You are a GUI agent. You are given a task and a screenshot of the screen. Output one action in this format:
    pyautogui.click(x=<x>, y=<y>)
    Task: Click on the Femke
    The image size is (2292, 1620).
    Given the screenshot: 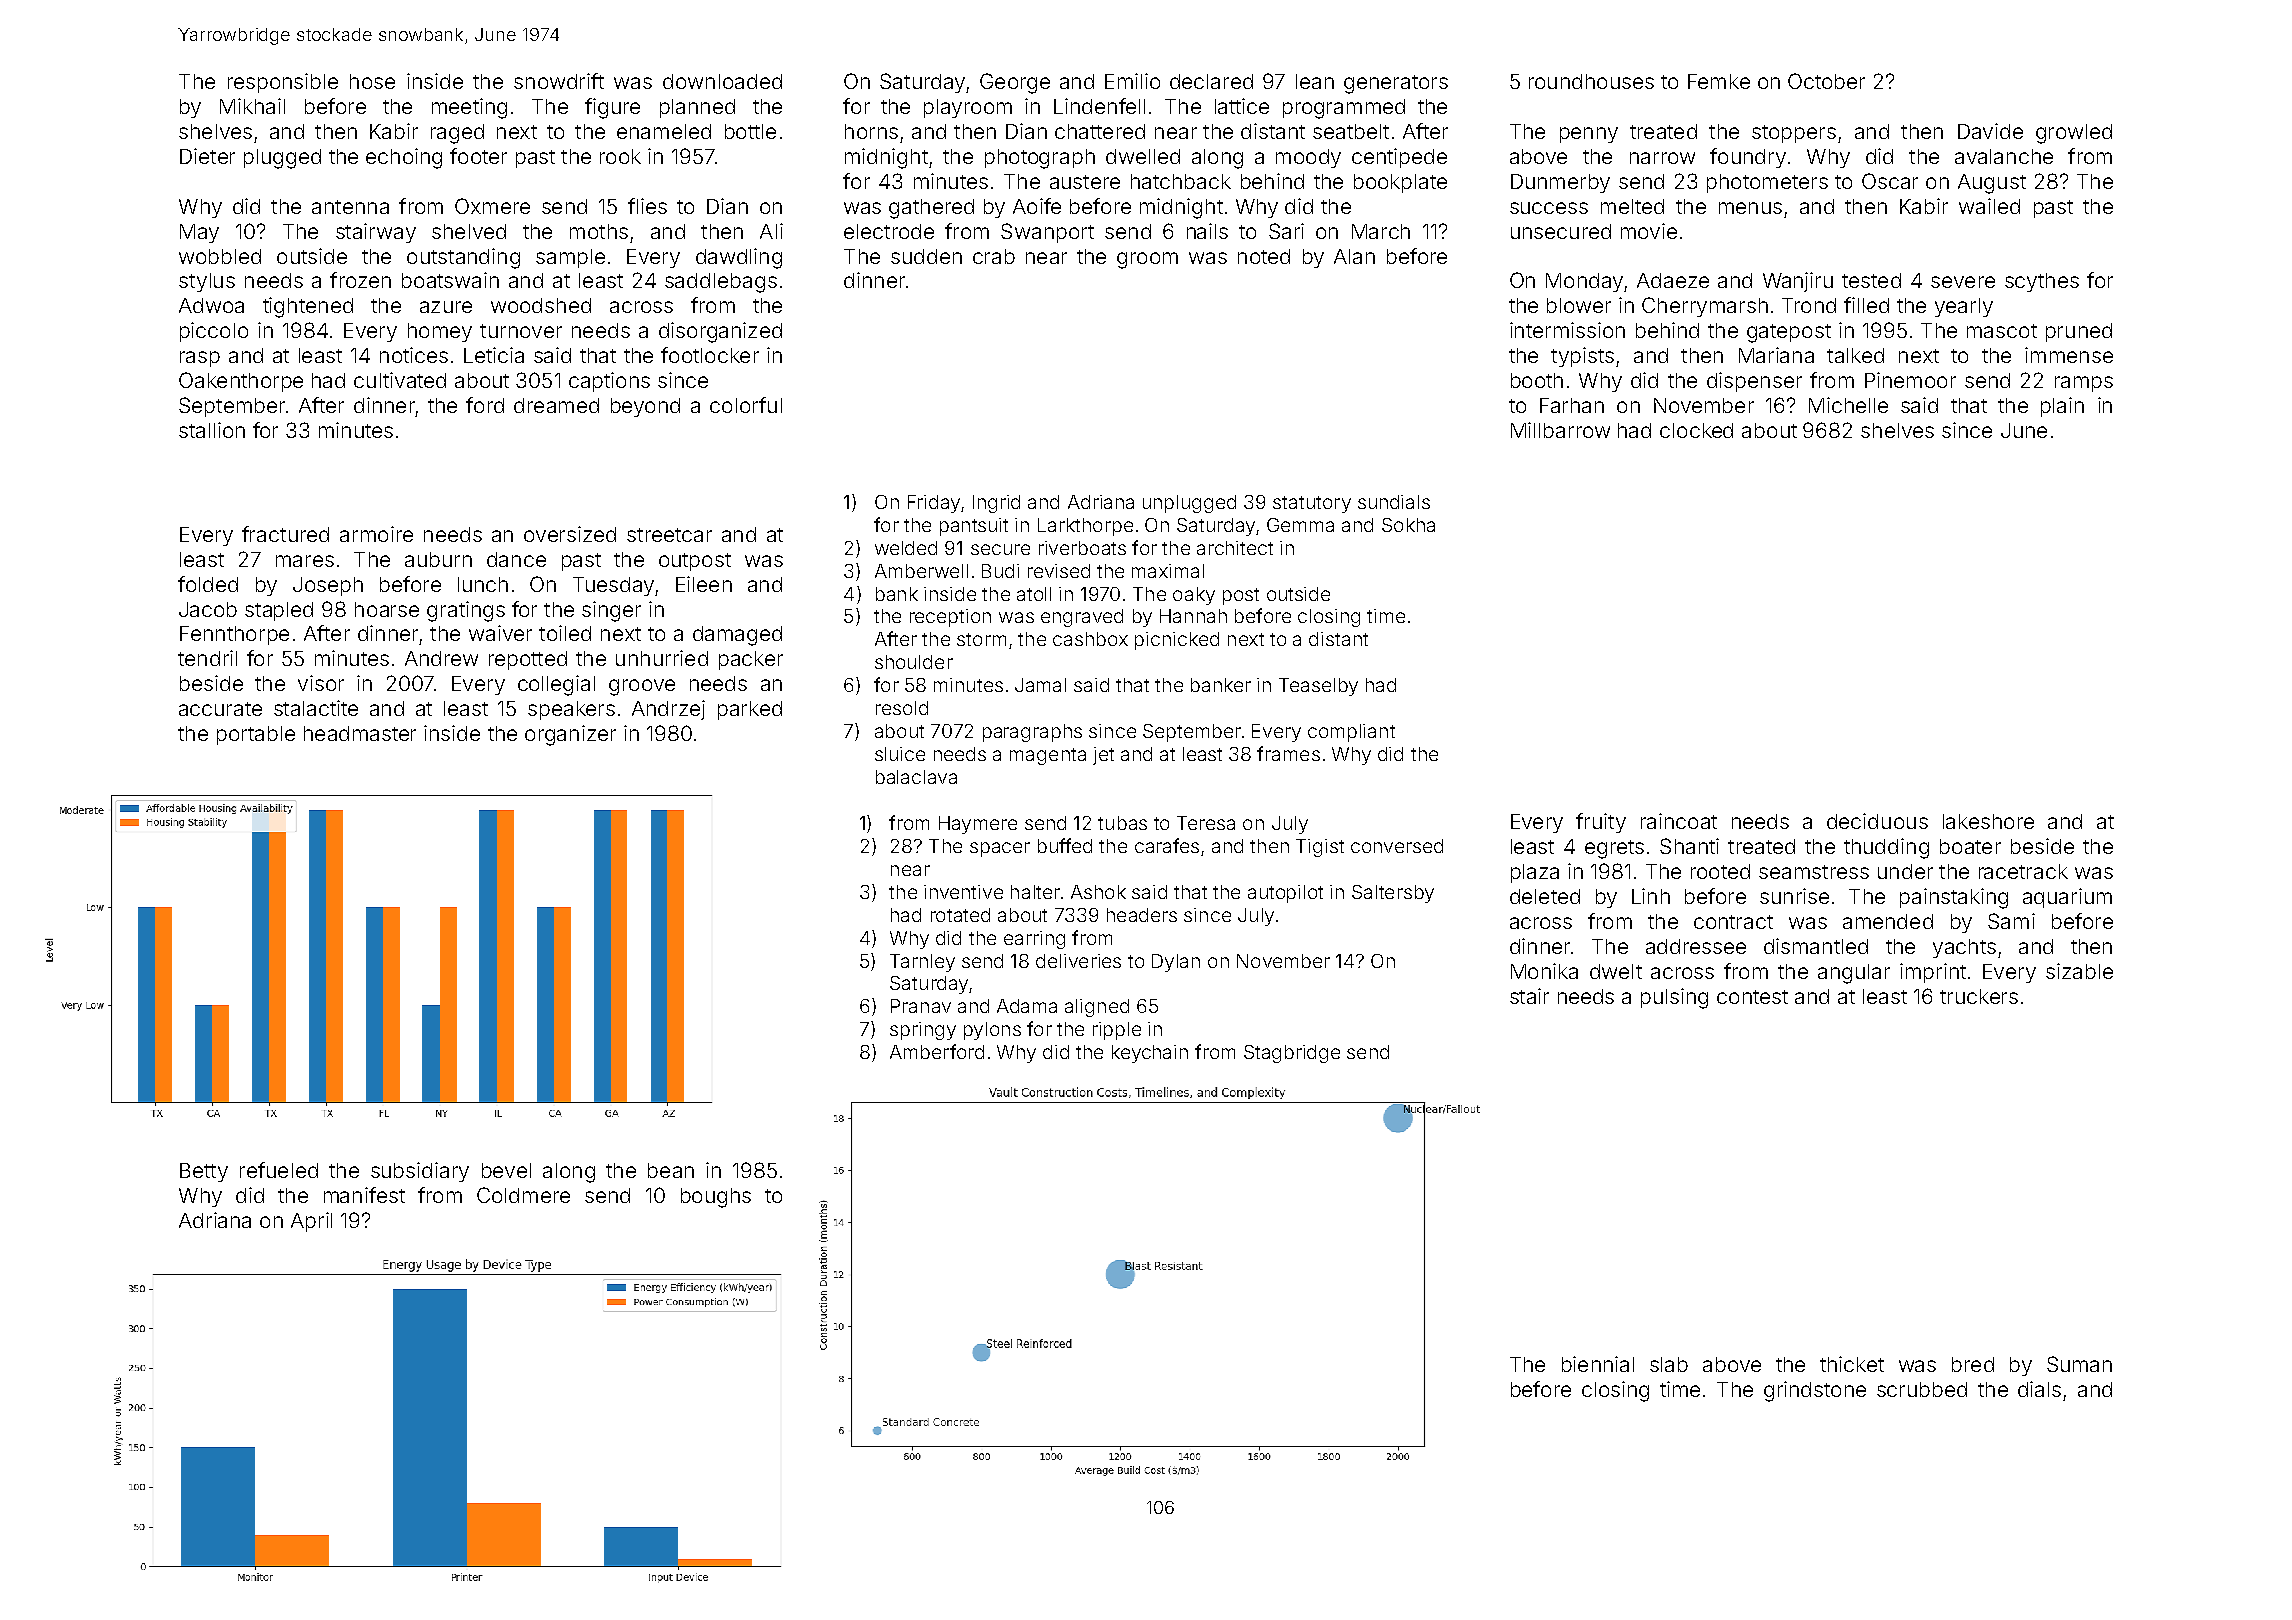 What is the action you would take?
    pyautogui.click(x=1719, y=81)
